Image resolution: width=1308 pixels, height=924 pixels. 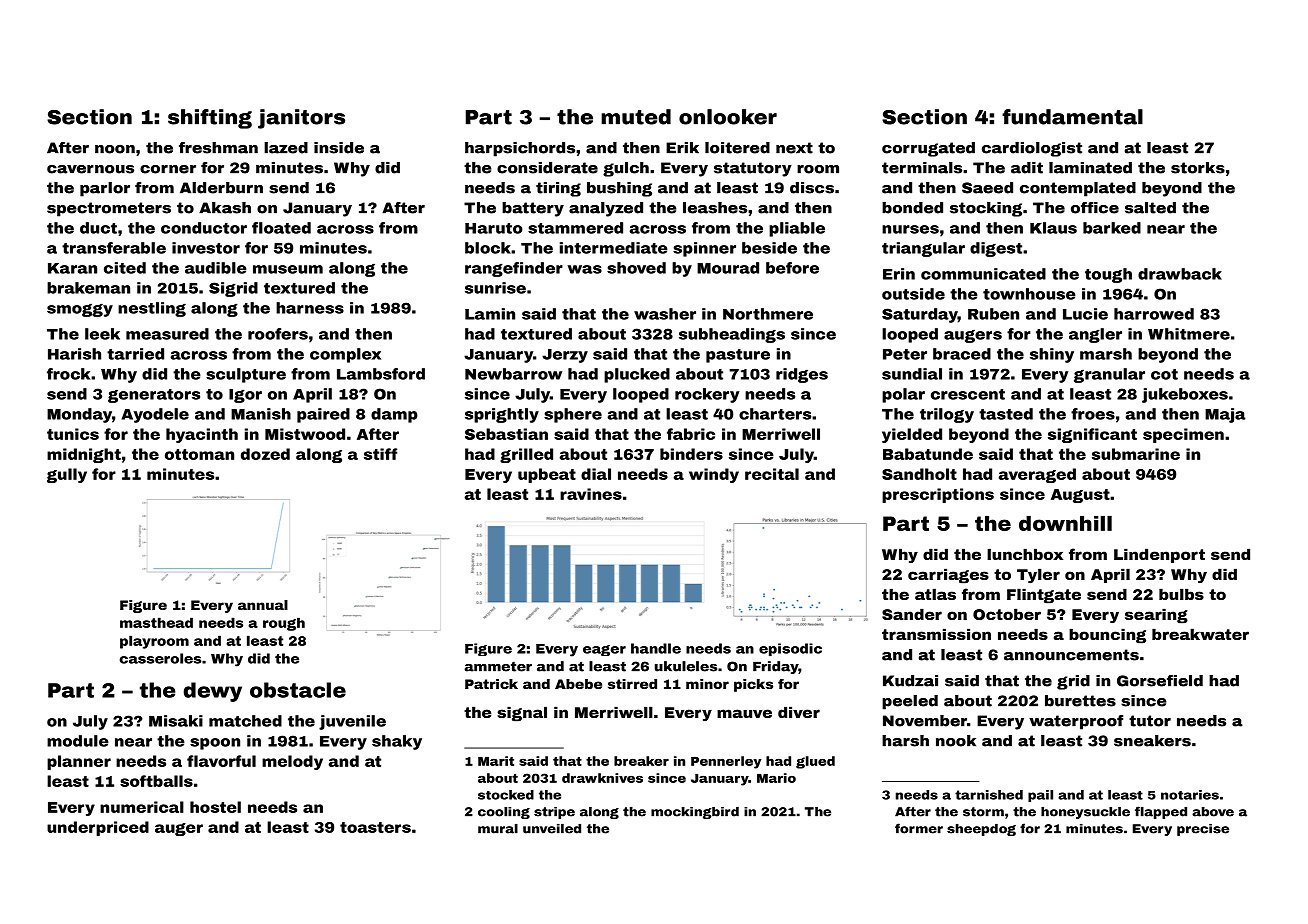 What do you see at coordinates (375, 827) in the image?
I see `toasters` at bounding box center [375, 827].
